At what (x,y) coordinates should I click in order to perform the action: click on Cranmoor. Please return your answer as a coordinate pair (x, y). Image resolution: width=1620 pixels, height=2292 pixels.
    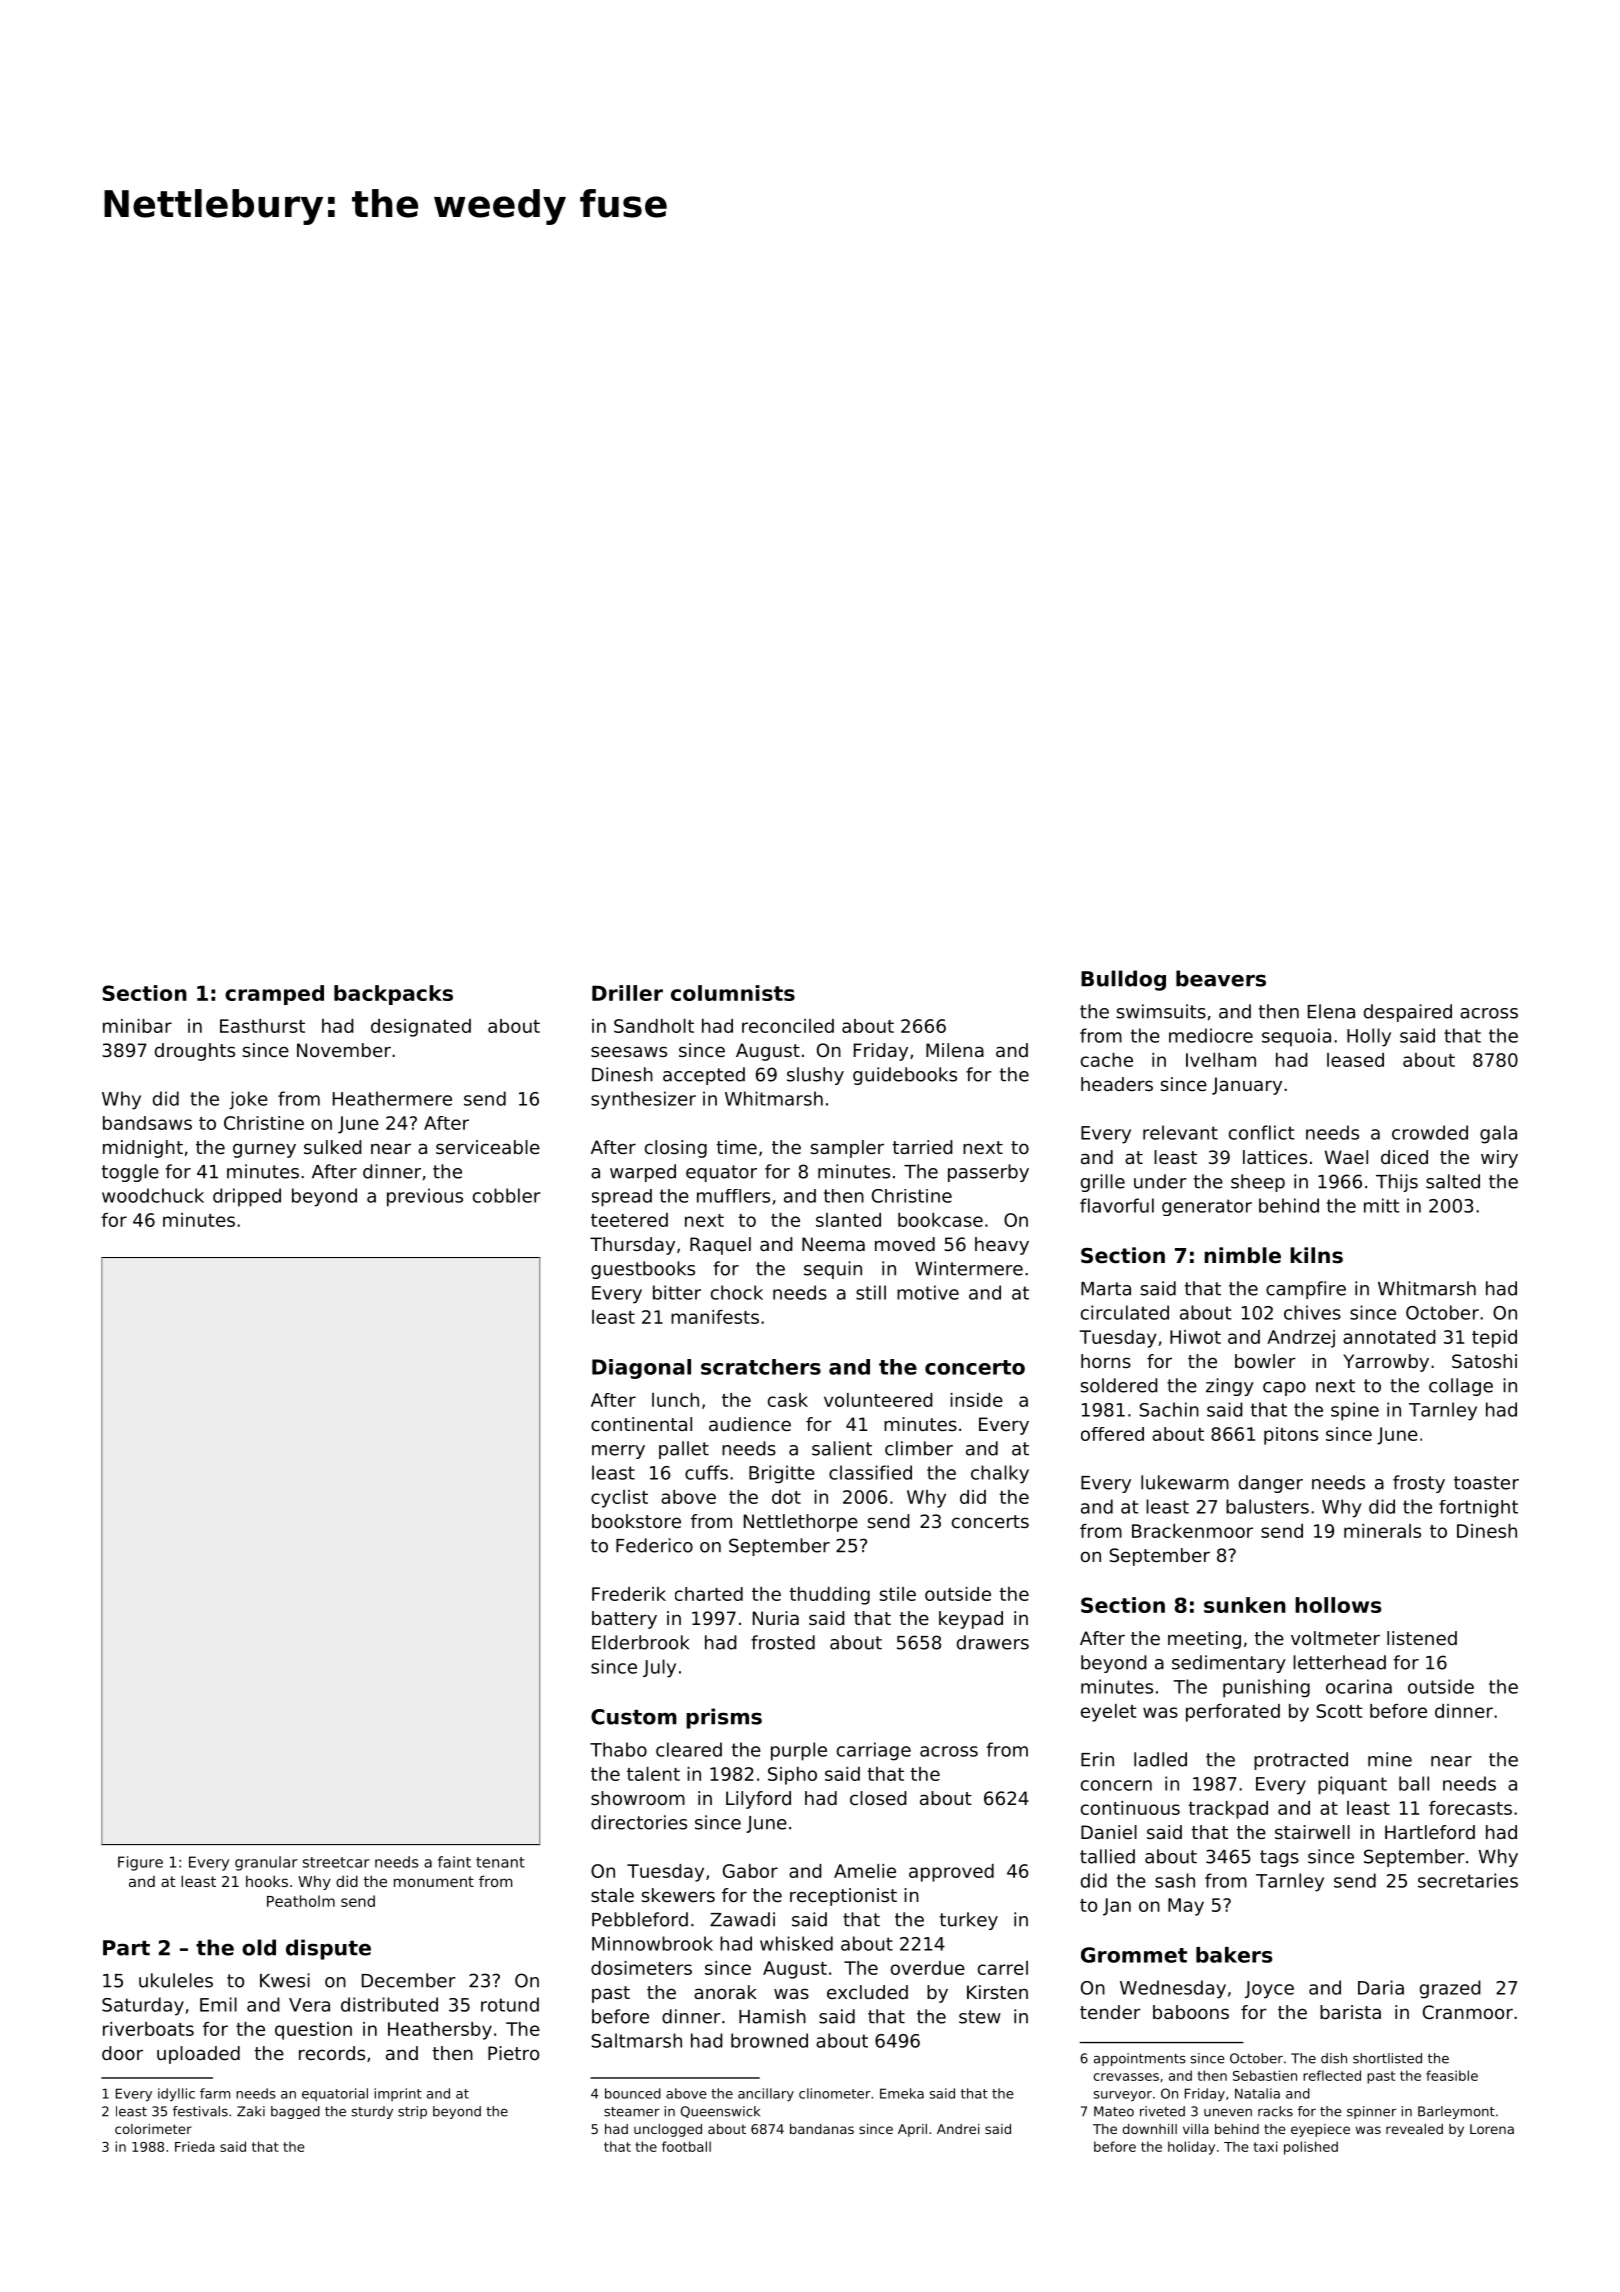
    Looking at the image, I should click on (1468, 2012).
